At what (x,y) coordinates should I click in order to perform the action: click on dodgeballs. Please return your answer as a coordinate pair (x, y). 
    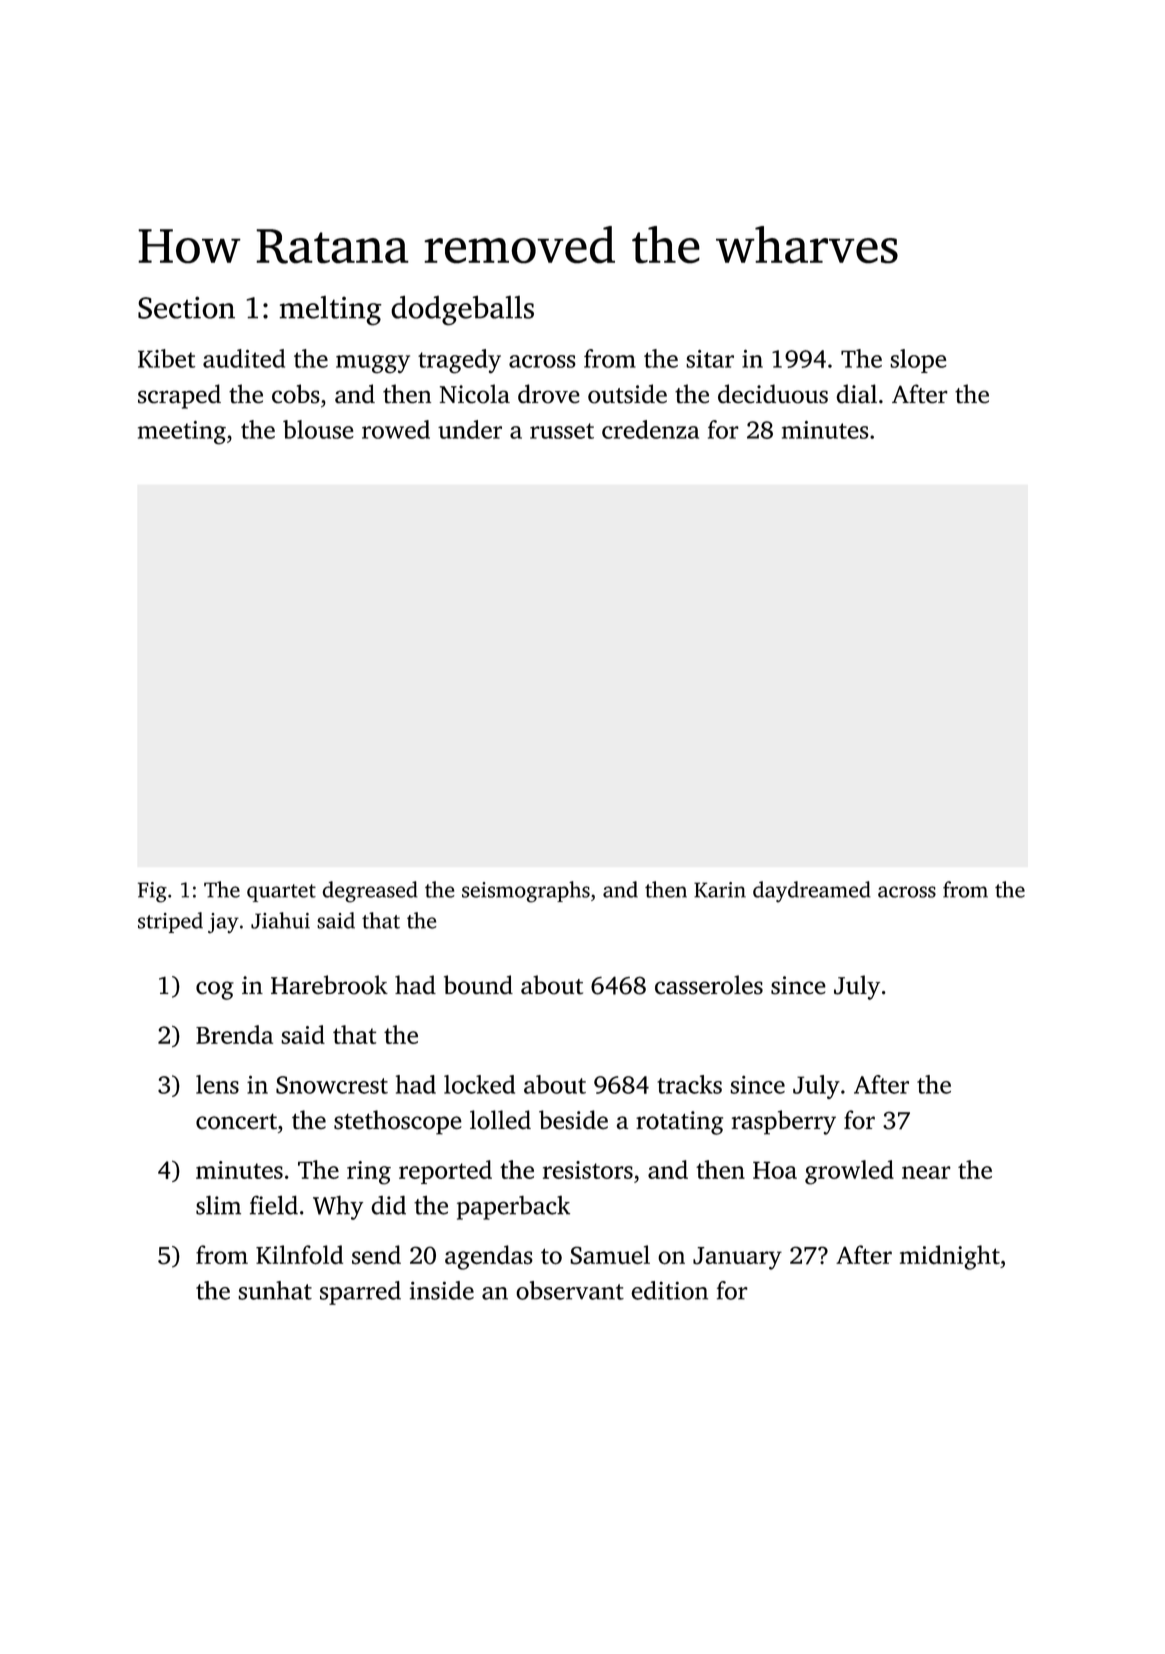
    Looking at the image, I should click on (462, 310).
